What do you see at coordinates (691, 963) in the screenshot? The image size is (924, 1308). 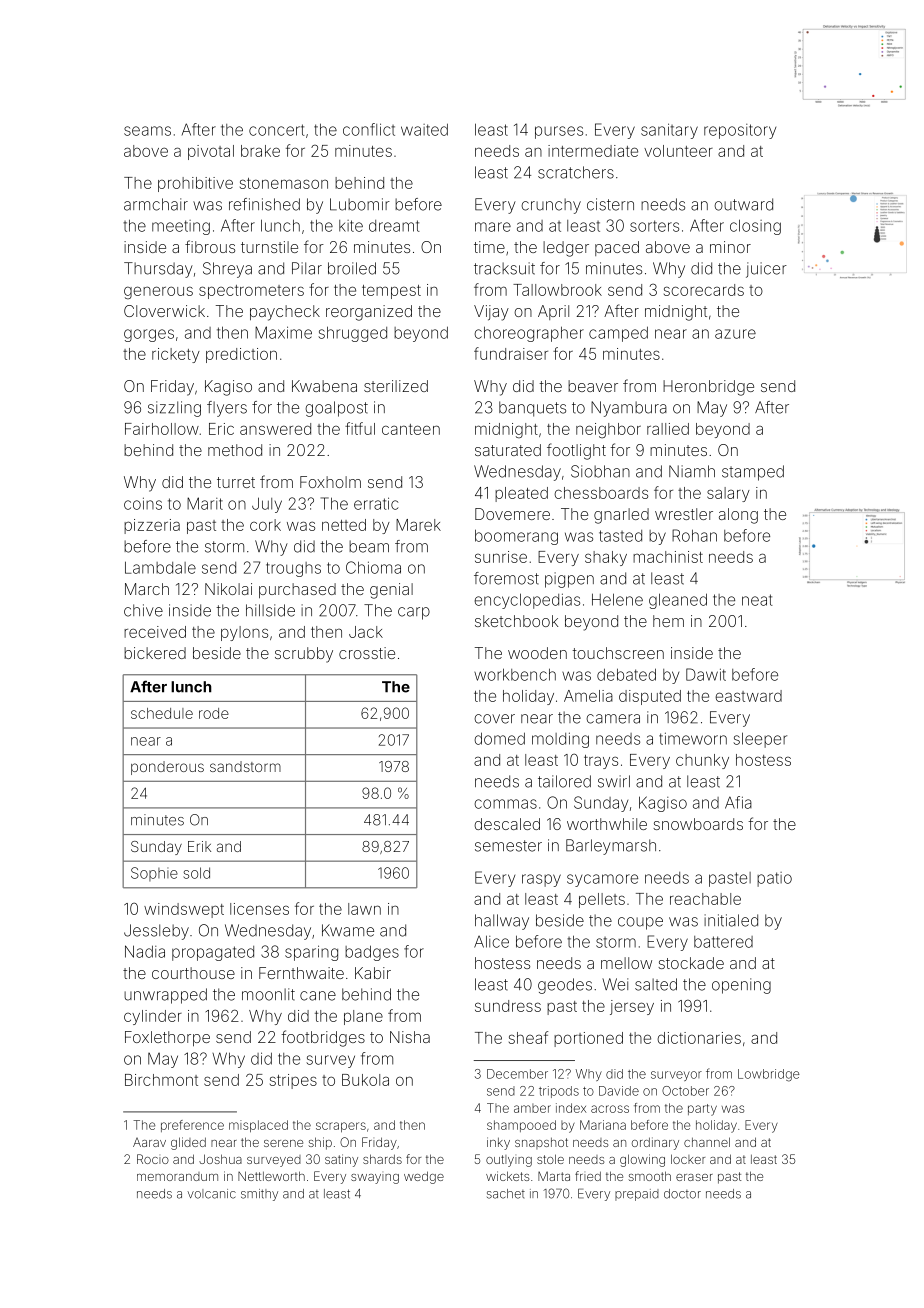 I see `stockade` at bounding box center [691, 963].
